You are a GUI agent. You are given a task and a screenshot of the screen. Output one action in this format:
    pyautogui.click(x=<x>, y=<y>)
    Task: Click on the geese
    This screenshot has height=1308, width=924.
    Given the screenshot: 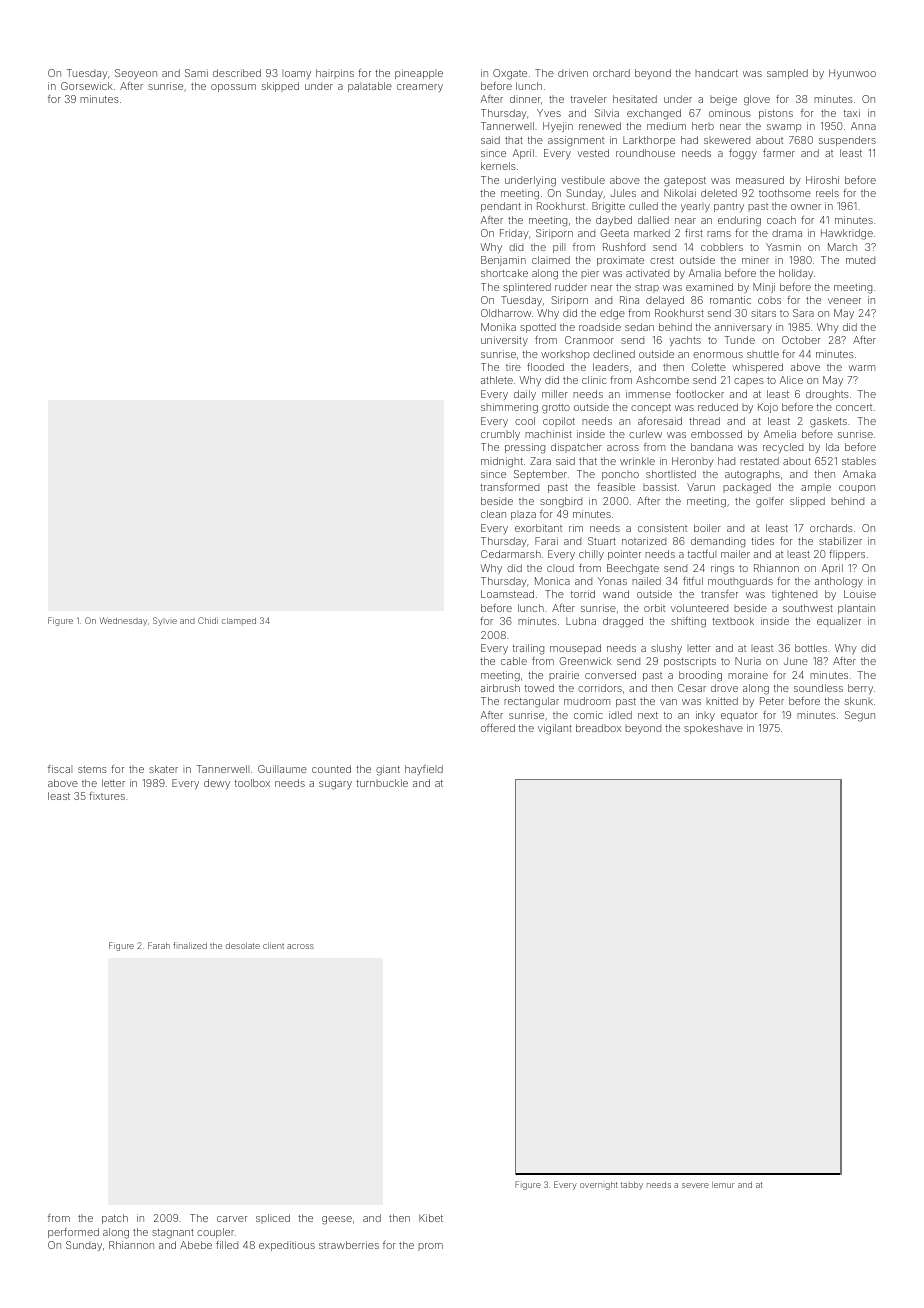 What is the action you would take?
    pyautogui.click(x=337, y=1220)
